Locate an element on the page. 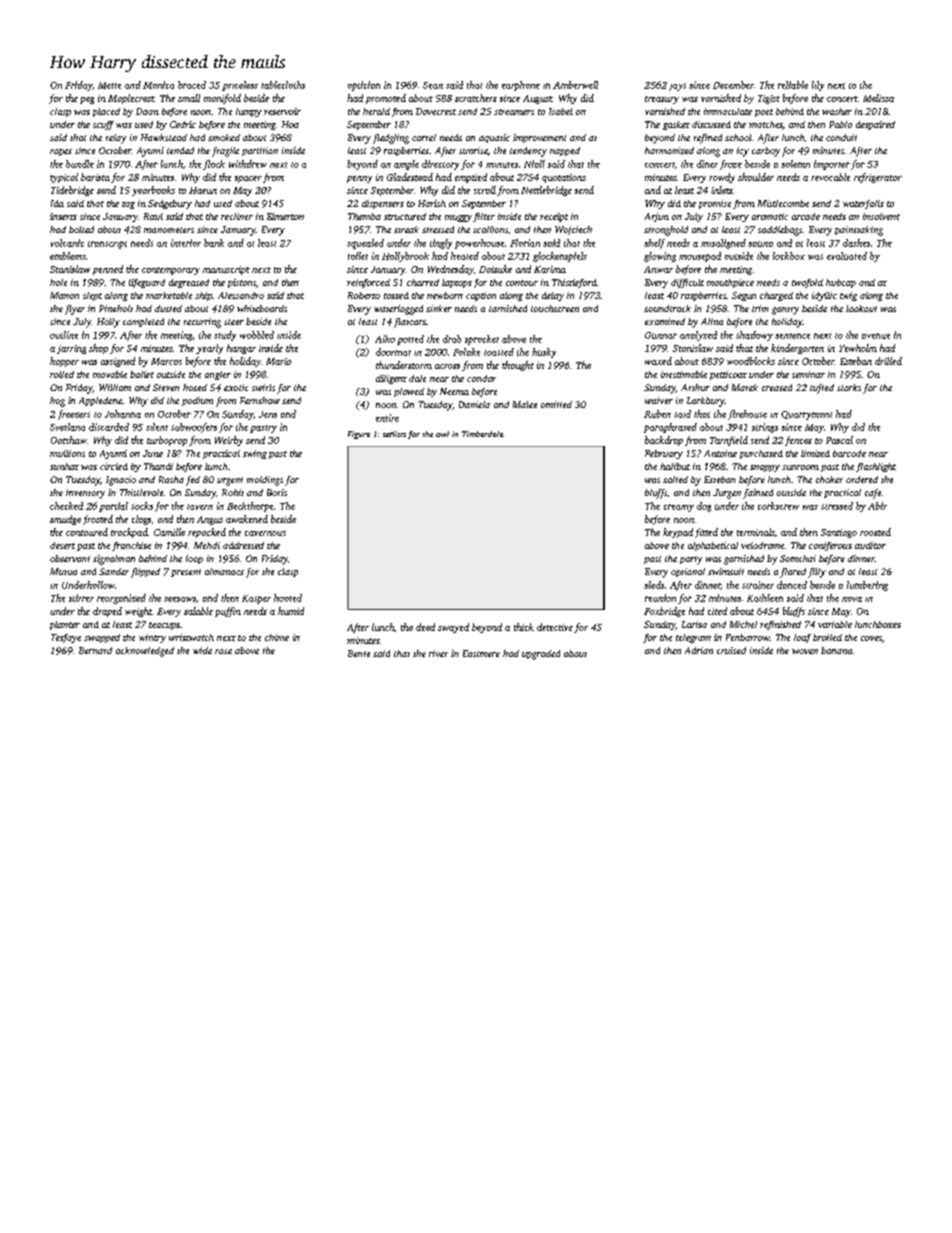  contemporary is located at coordinates (171, 271).
